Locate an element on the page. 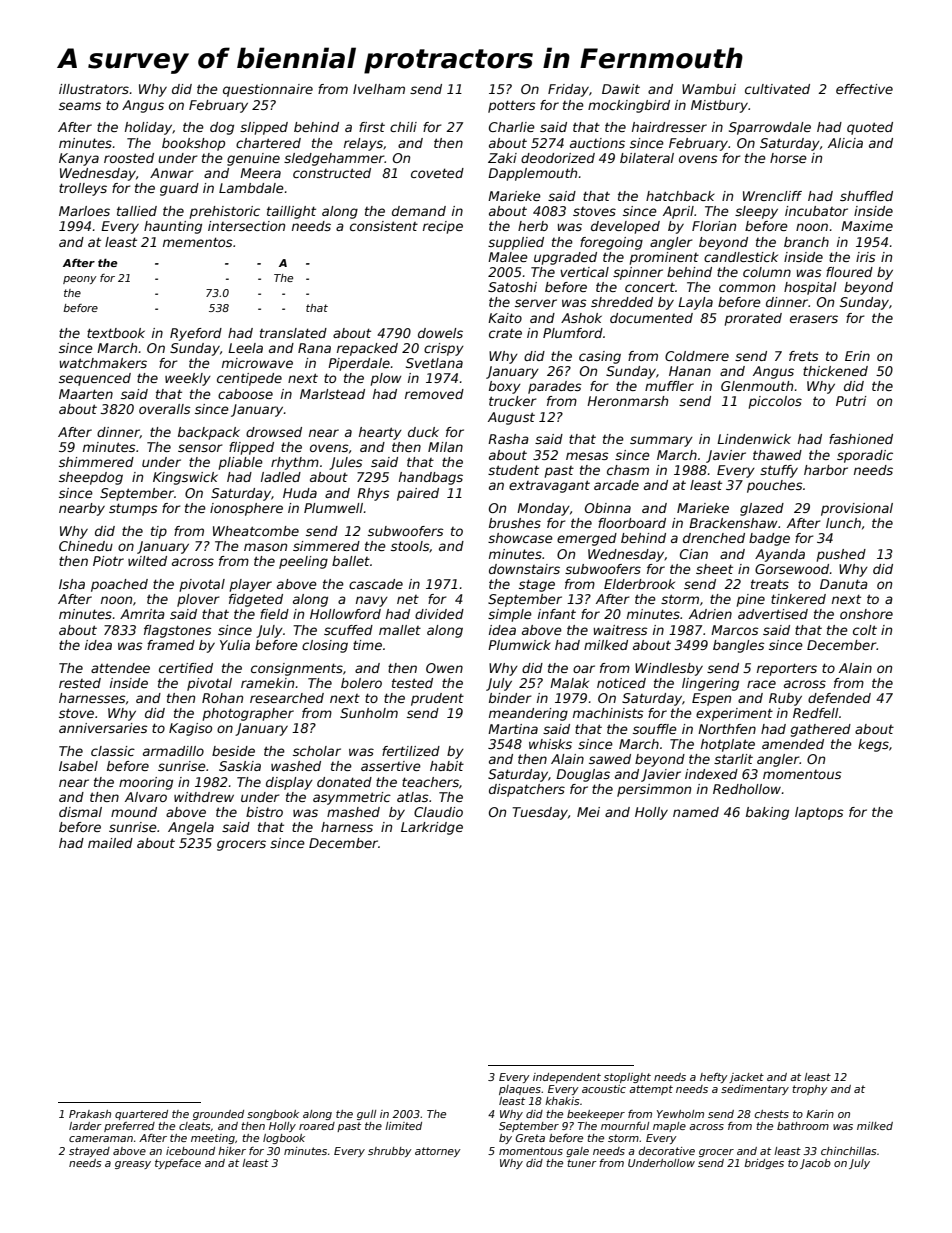 The width and height of the document is (952, 1233). plaques is located at coordinates (520, 1090).
